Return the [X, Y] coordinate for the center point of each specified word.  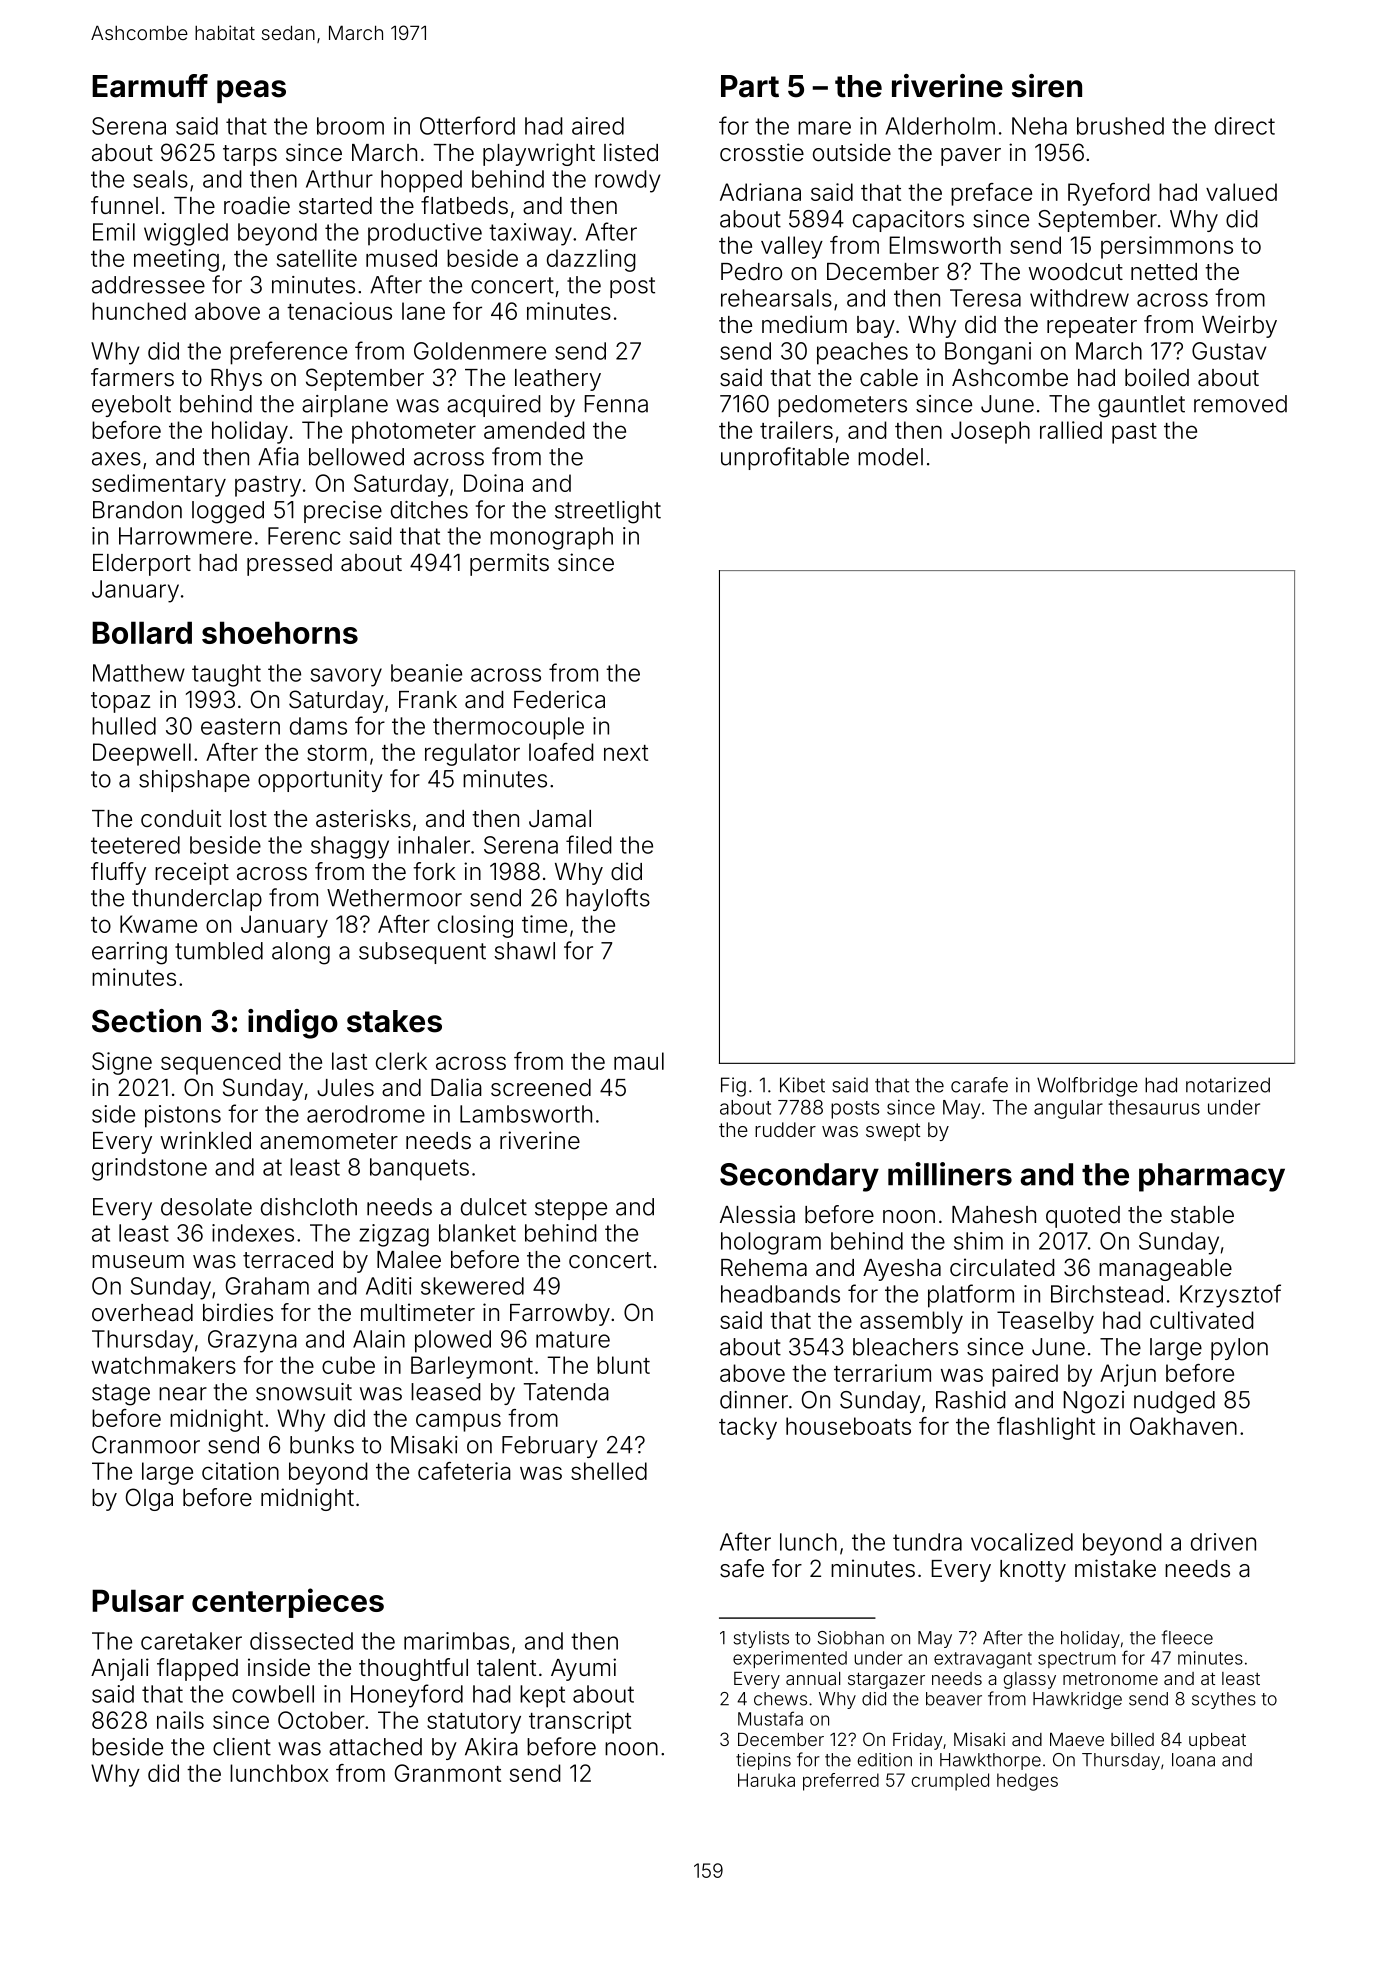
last [349, 1061]
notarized [1228, 1085]
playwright [539, 154]
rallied [1071, 430]
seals [160, 179]
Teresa [985, 298]
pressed [289, 565]
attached [375, 1747]
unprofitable [785, 458]
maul [639, 1061]
